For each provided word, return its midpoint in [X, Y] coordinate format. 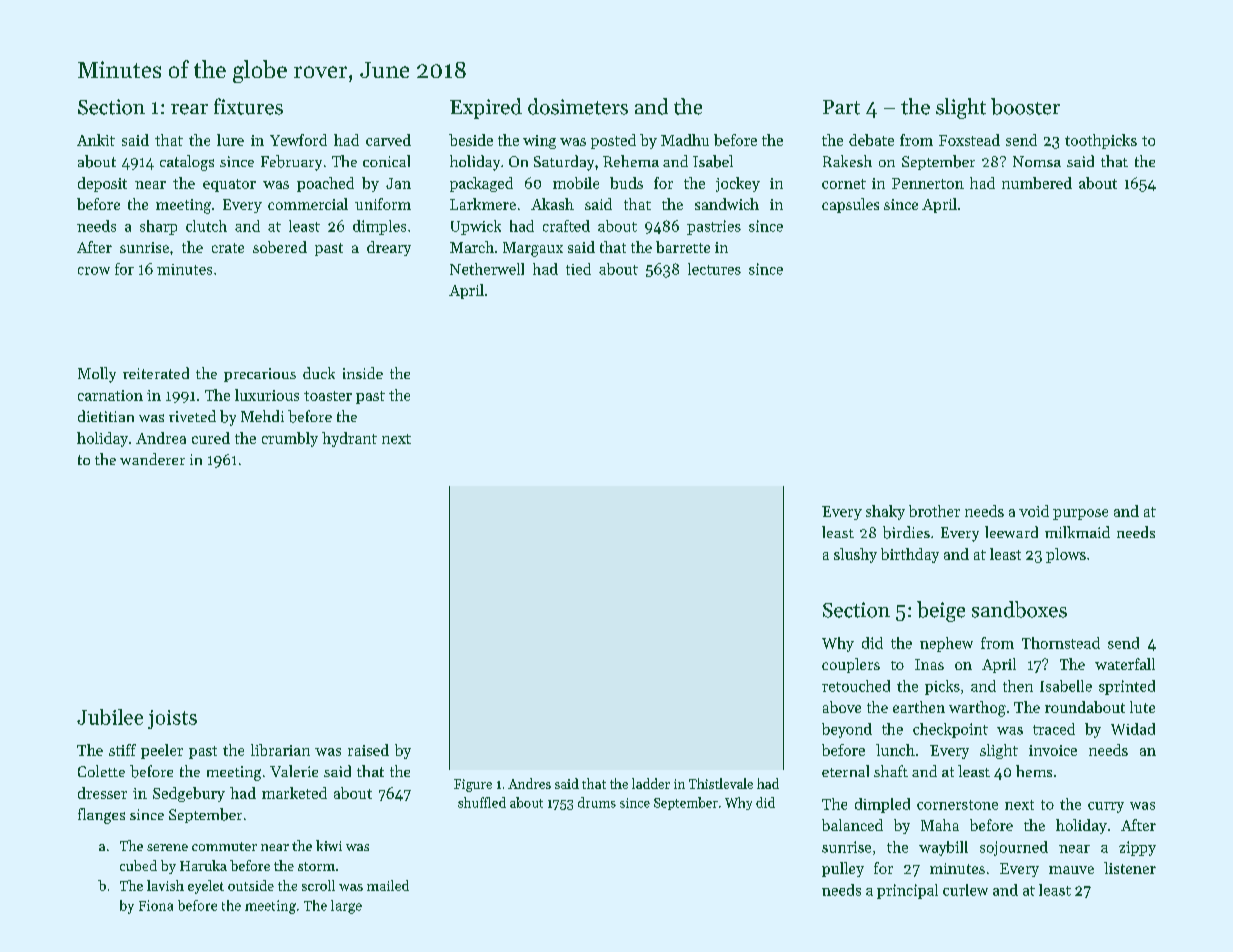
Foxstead [969, 140]
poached [325, 184]
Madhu [685, 140]
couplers [851, 665]
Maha [940, 825]
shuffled [482, 802]
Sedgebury [189, 794]
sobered [280, 247]
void [1034, 511]
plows [1066, 555]
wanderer [152, 459]
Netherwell [487, 269]
